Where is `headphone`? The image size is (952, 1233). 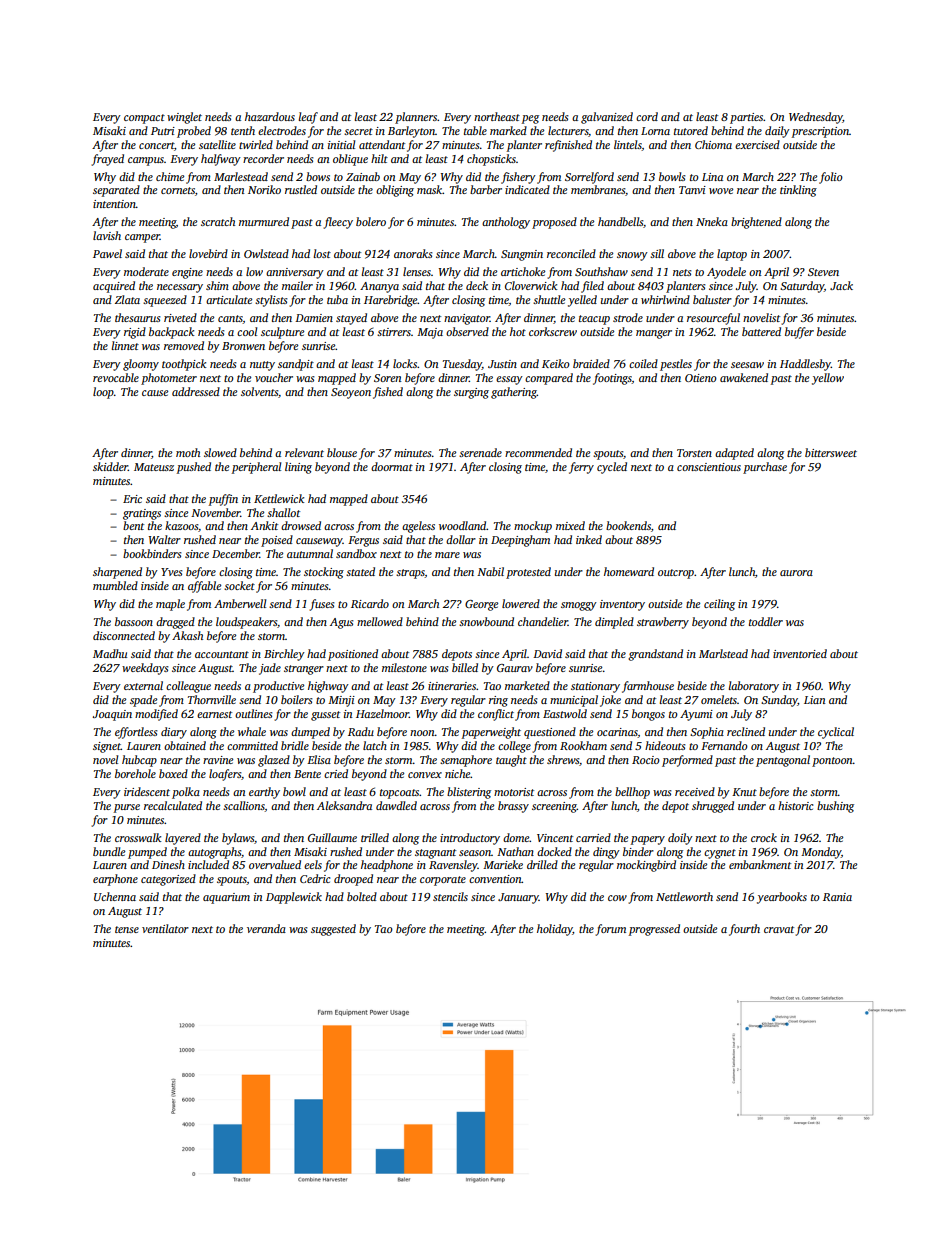
headphone is located at coordinates (387, 866).
